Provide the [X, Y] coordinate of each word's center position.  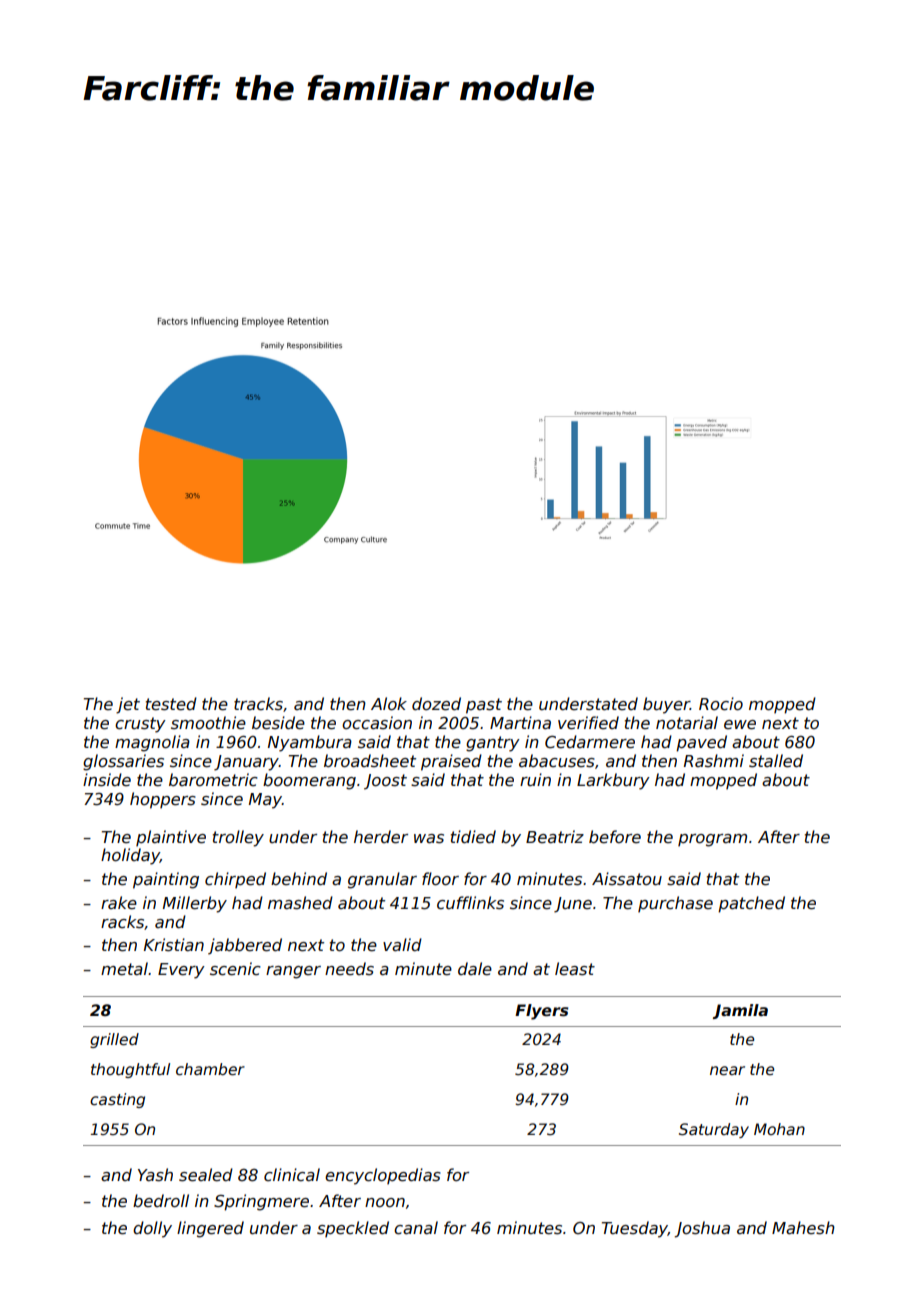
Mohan [779, 1129]
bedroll [161, 1200]
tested [171, 704]
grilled [114, 1040]
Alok [389, 703]
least [575, 969]
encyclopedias [383, 1176]
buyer [666, 705]
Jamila [740, 1011]
